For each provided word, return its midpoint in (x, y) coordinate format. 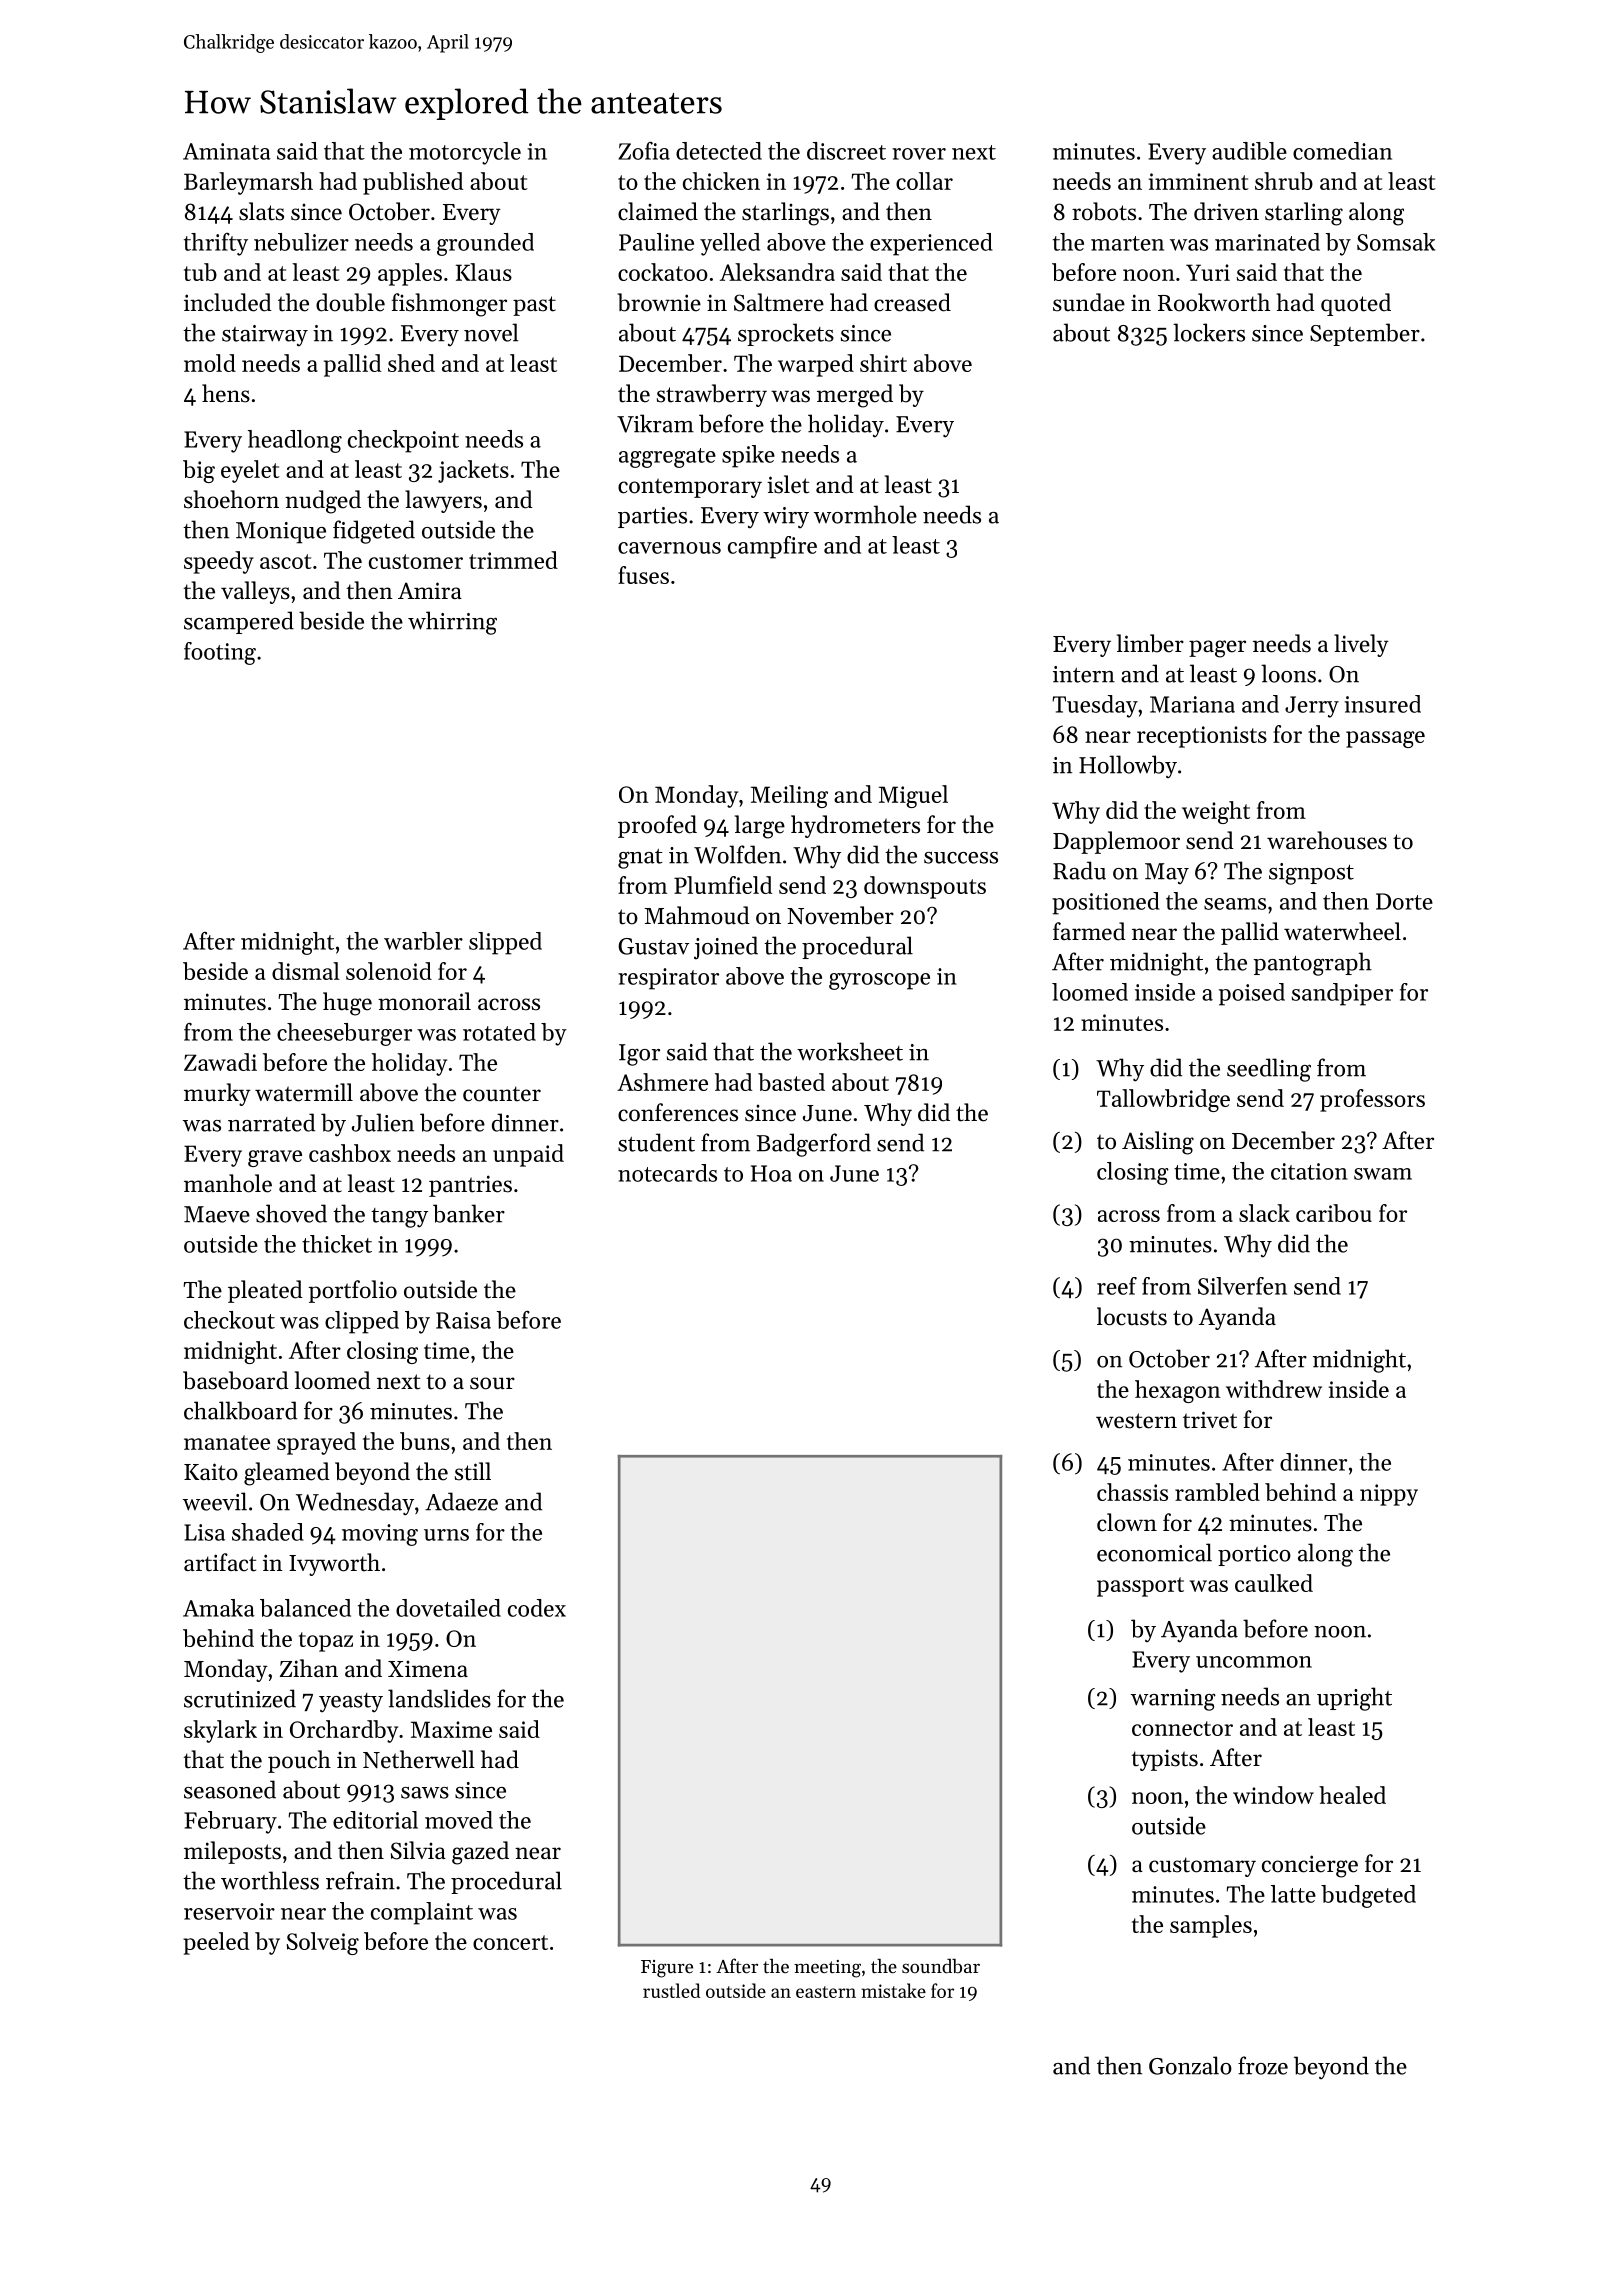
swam (1383, 1174)
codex (537, 1608)
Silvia (418, 1850)
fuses (643, 575)
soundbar (941, 1966)
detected (719, 151)
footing (220, 653)
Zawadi (220, 1062)
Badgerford (814, 1145)
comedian (1342, 151)
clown (1127, 1522)
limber (1150, 643)
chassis (1132, 1492)
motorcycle (465, 153)
